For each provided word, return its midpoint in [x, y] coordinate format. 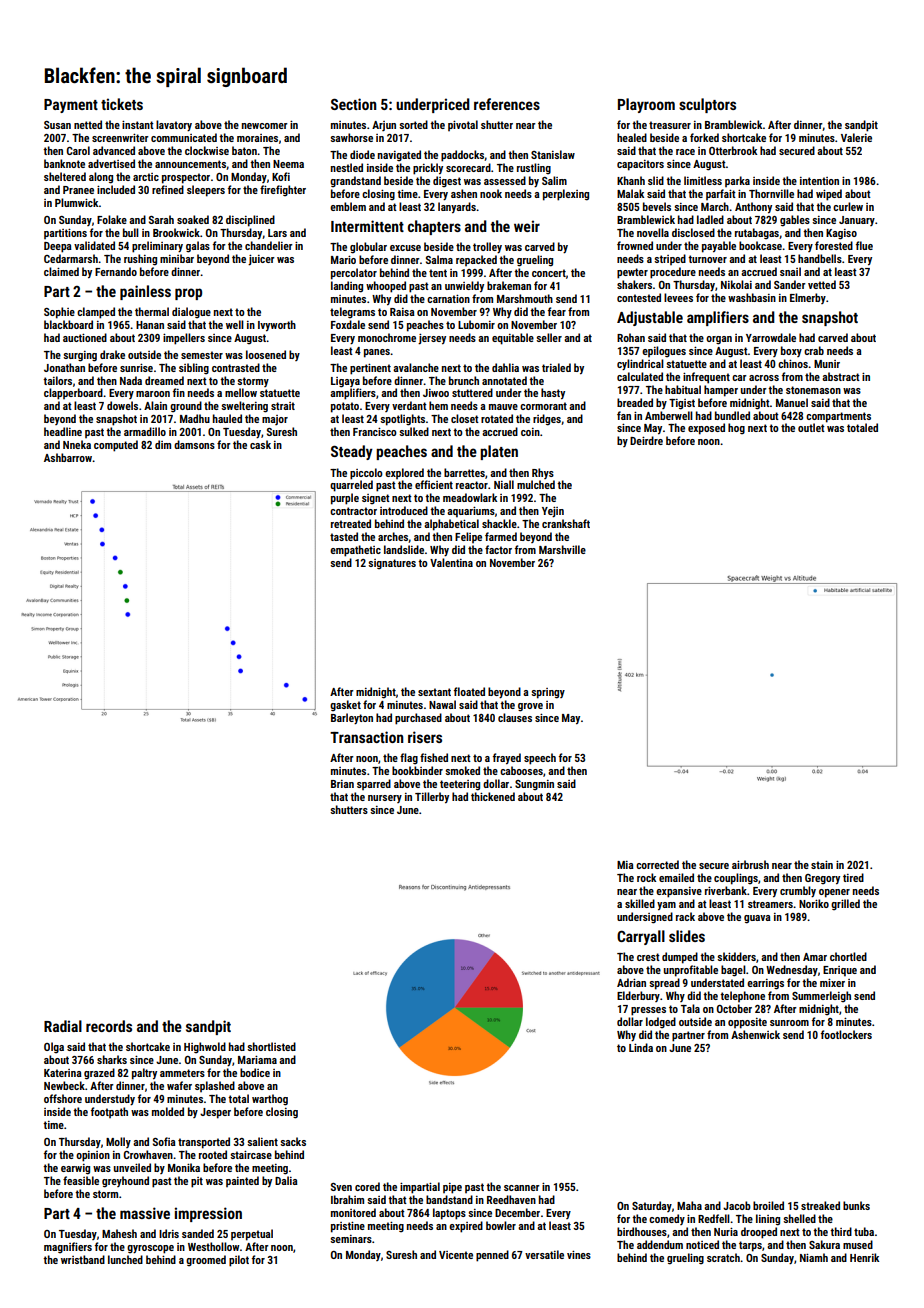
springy [548, 693]
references [507, 104]
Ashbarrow [68, 457]
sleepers [206, 191]
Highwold [205, 1047]
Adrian [631, 982]
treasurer [670, 125]
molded [168, 1111]
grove [530, 707]
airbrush [750, 864]
